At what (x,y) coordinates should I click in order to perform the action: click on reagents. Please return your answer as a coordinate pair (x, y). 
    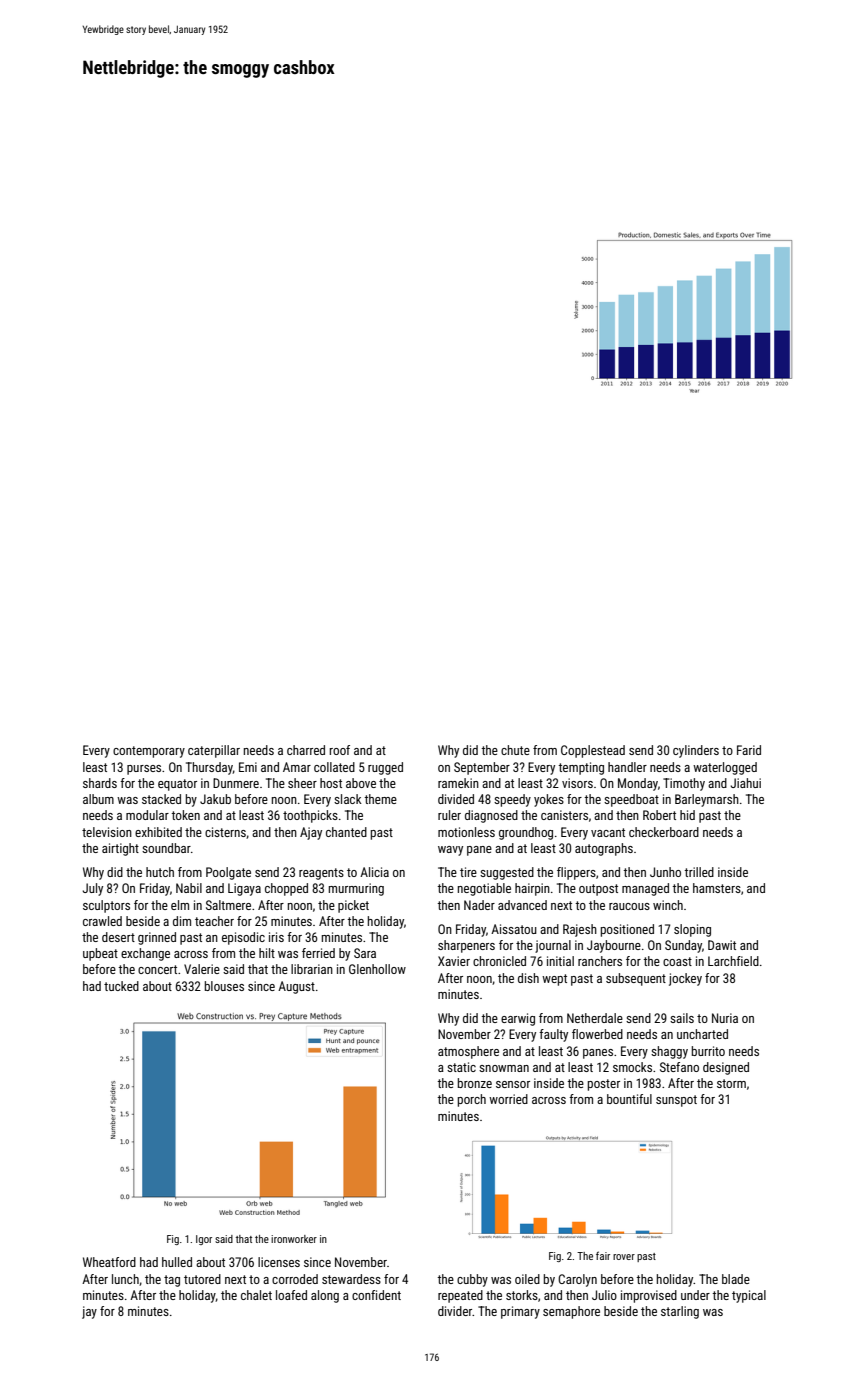
    Looking at the image, I should click on (321, 874).
